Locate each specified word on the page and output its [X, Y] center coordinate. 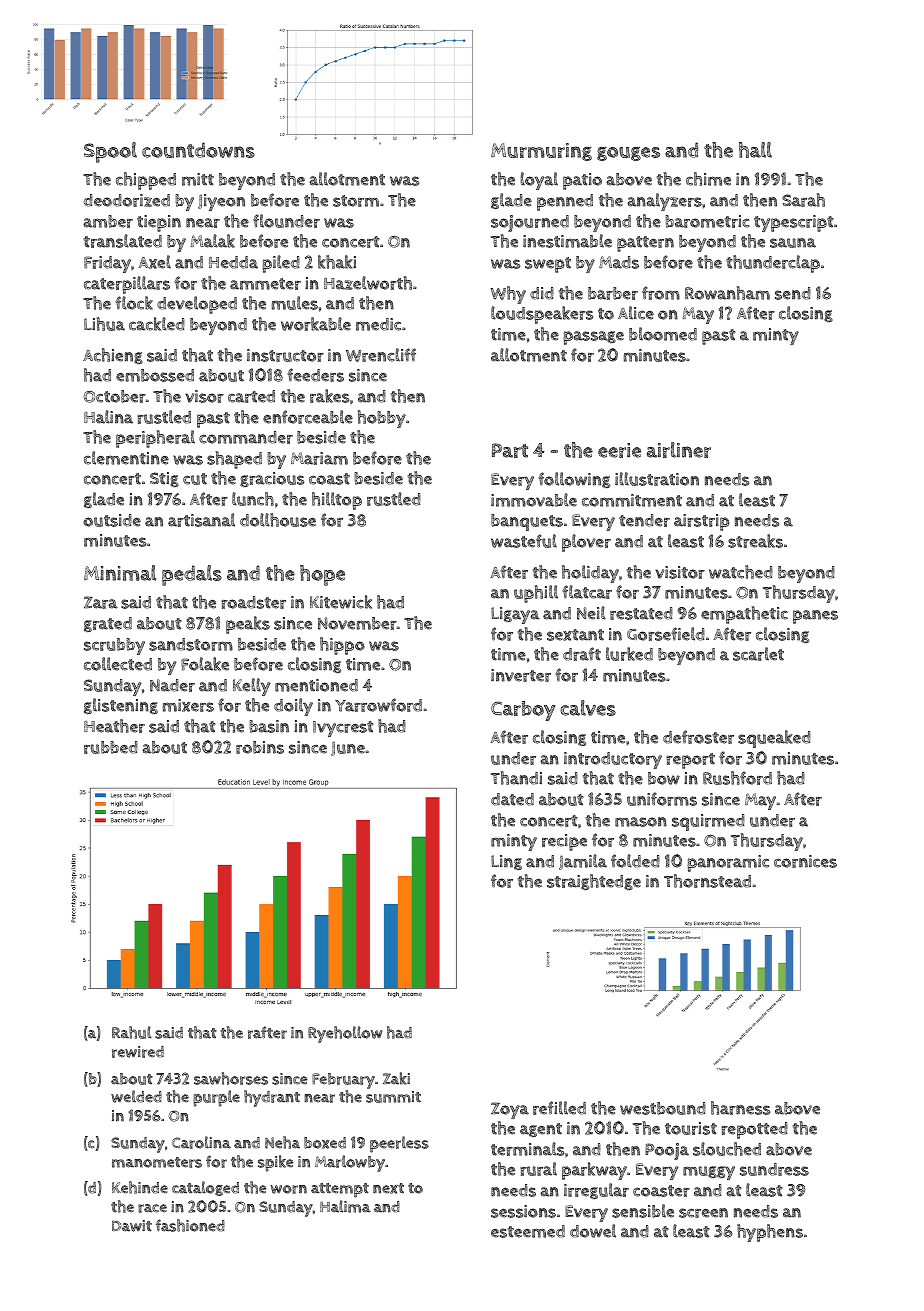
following [574, 480]
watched [741, 572]
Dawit [132, 1226]
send [793, 293]
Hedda [233, 262]
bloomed [663, 334]
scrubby [114, 646]
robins [260, 747]
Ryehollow [345, 1034]
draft [582, 654]
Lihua [104, 324]
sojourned [530, 223]
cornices [805, 861]
